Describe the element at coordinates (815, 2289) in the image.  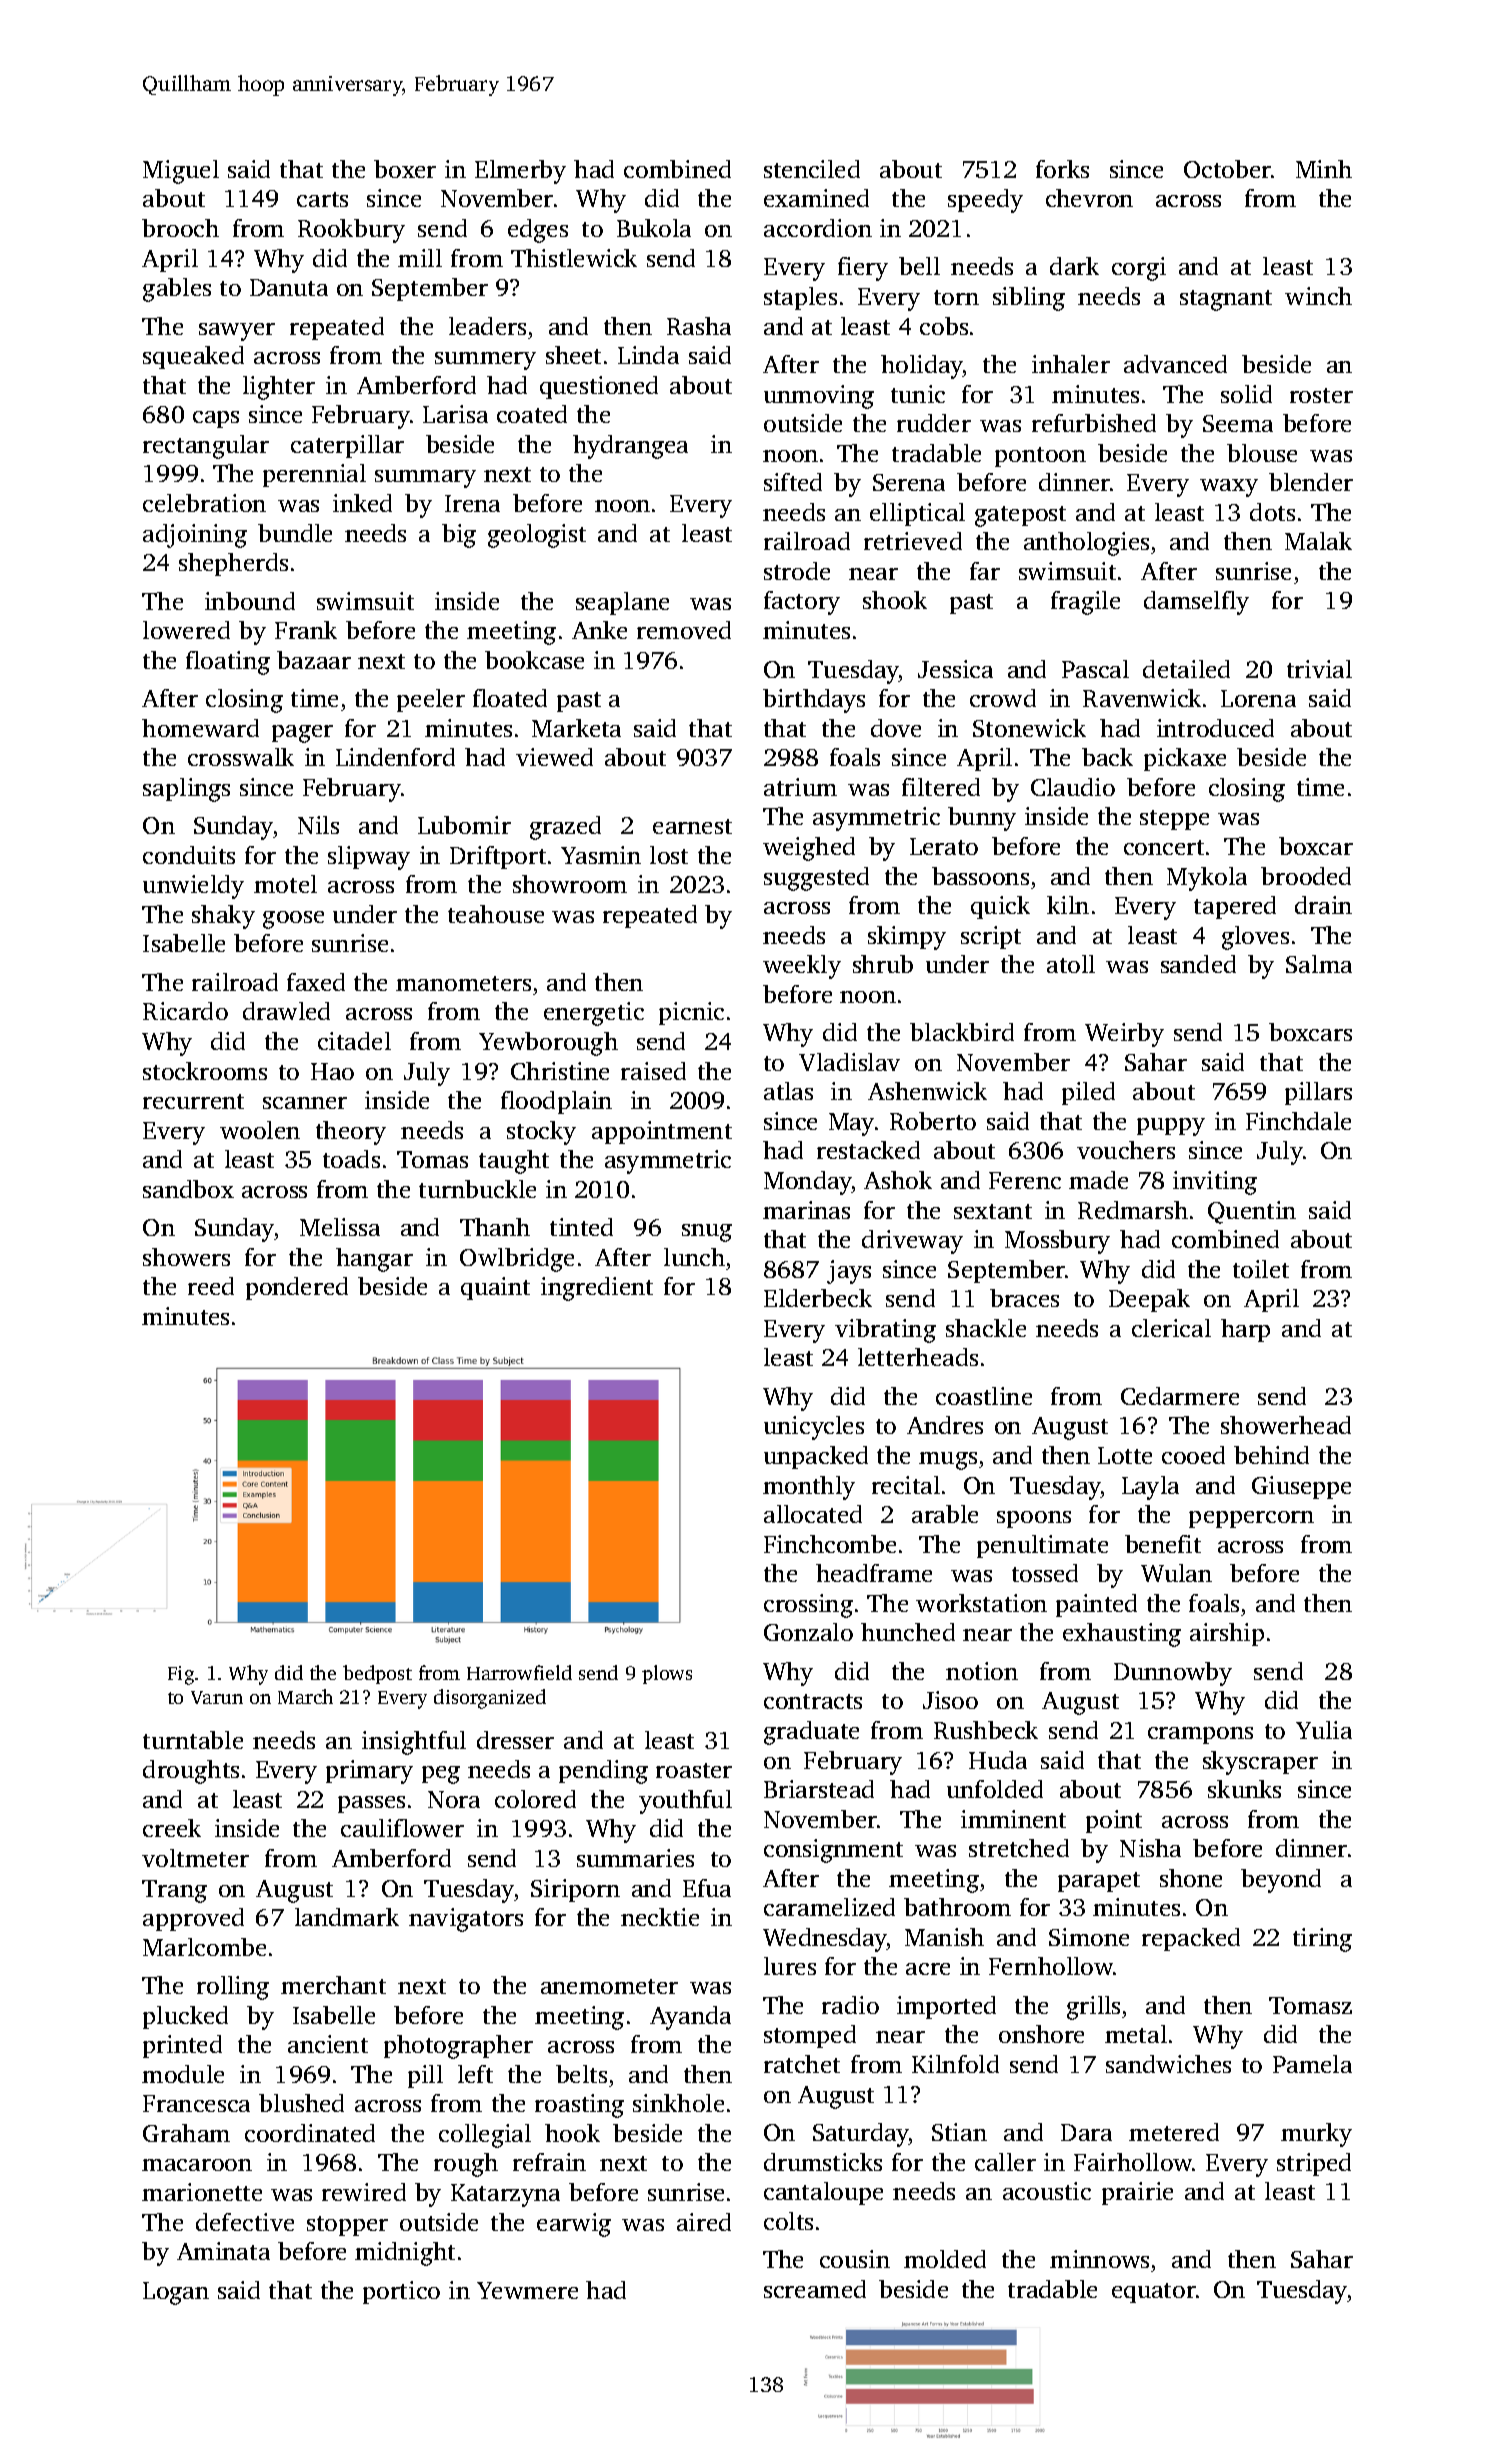
I see `screamed` at that location.
